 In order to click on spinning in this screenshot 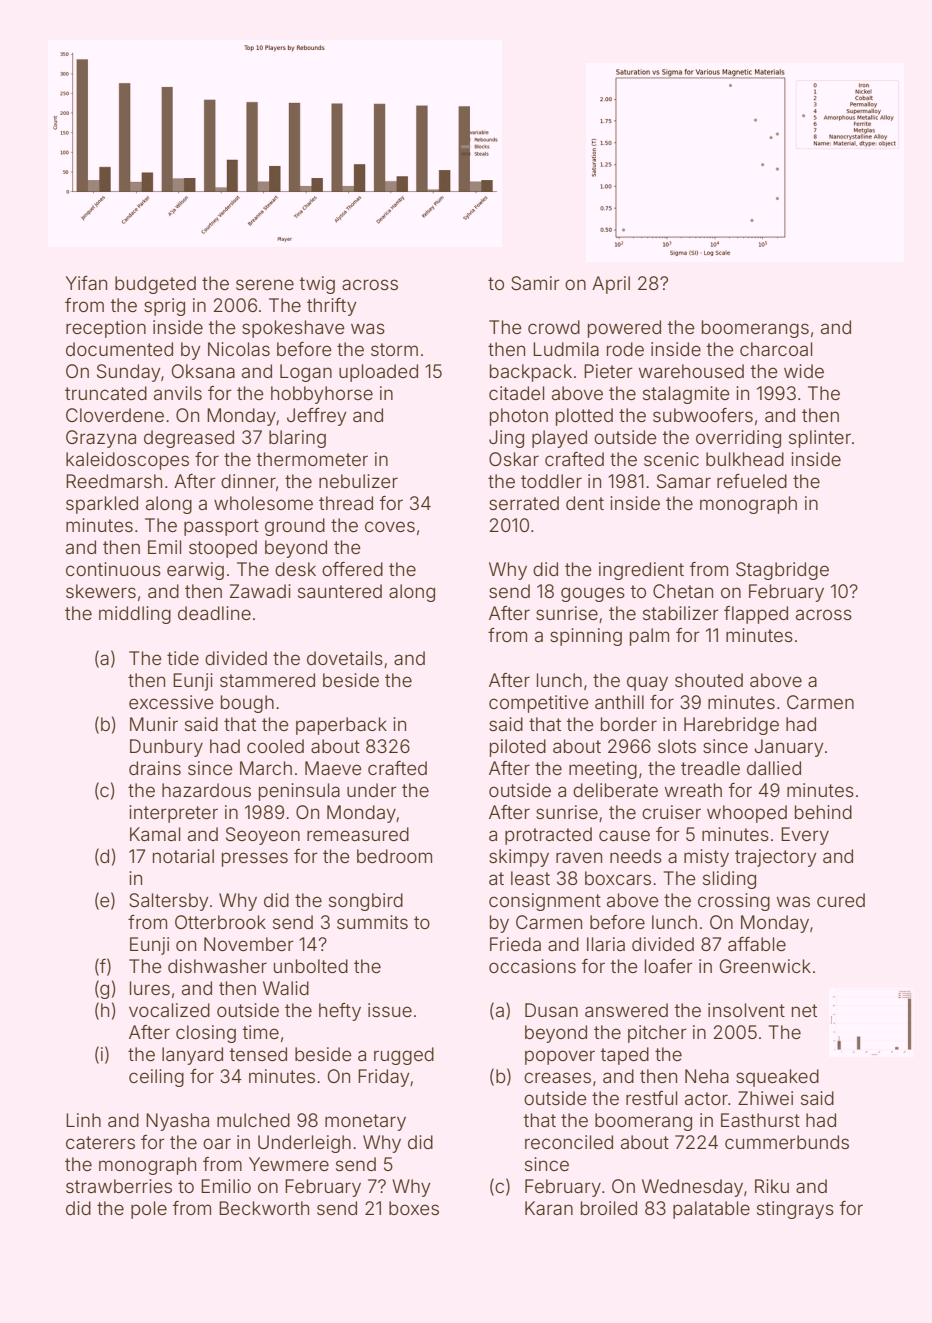, I will do `click(586, 637)`.
